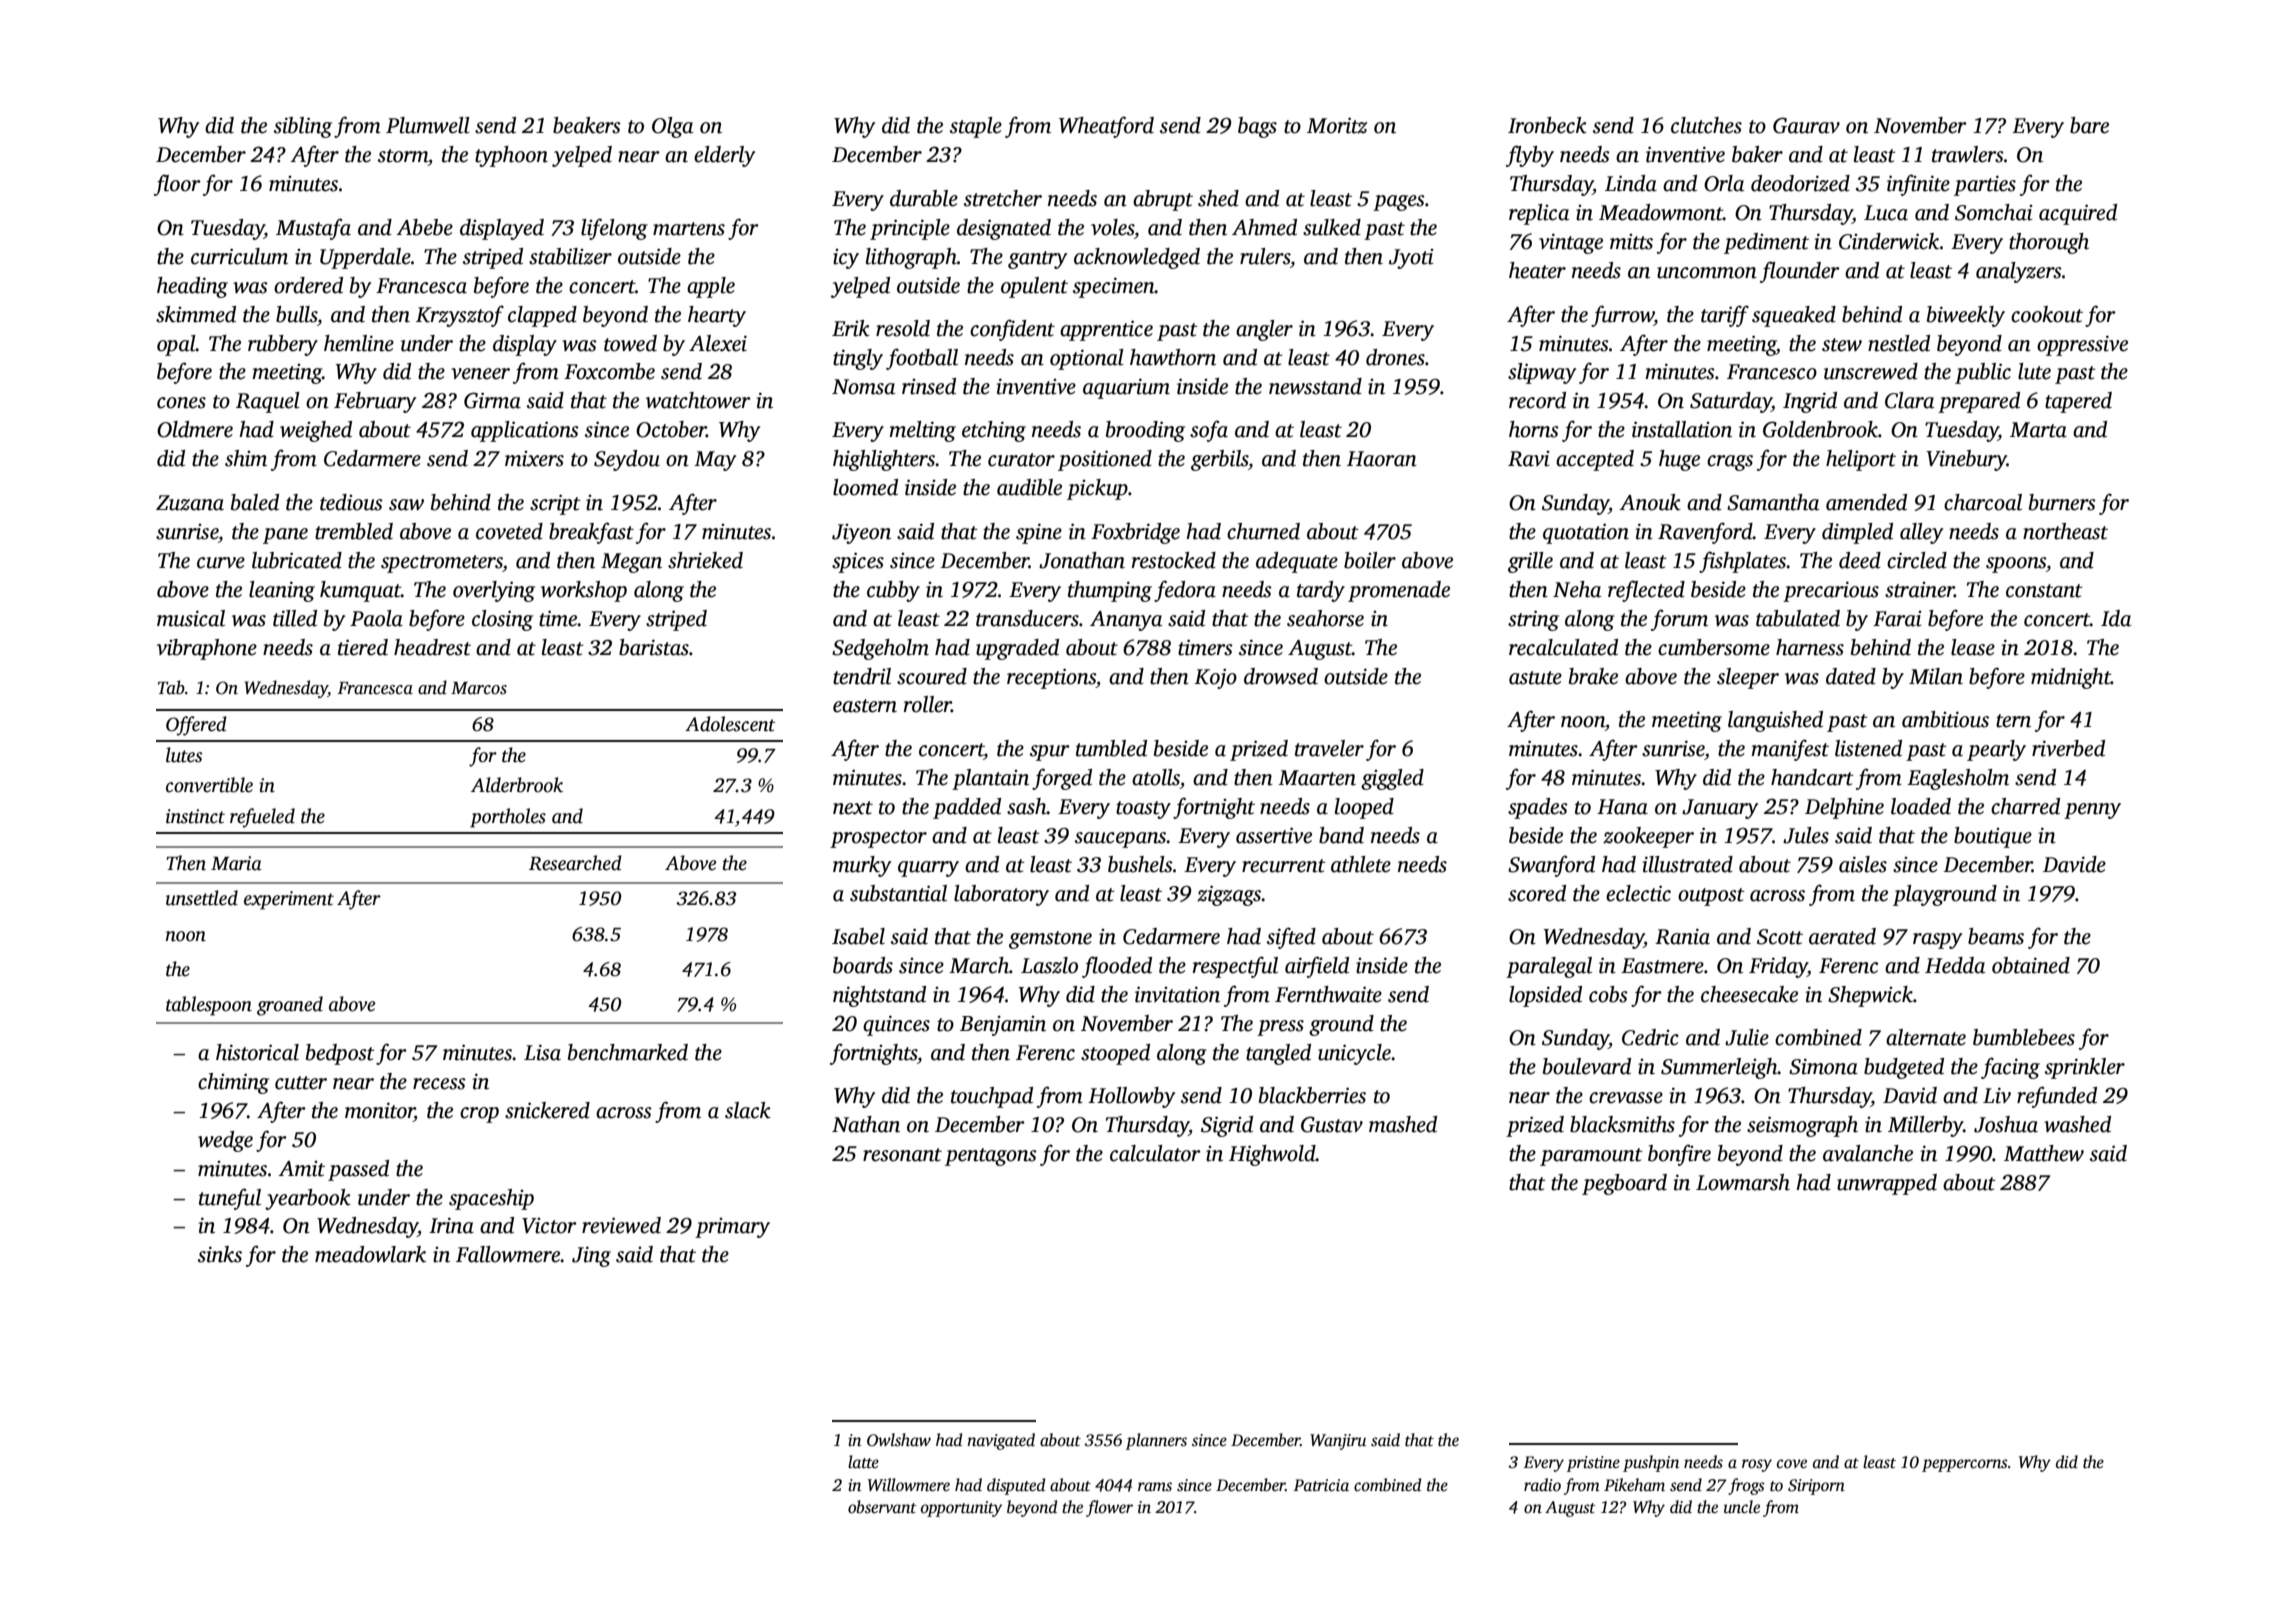  I want to click on meadowlark, so click(370, 1254).
